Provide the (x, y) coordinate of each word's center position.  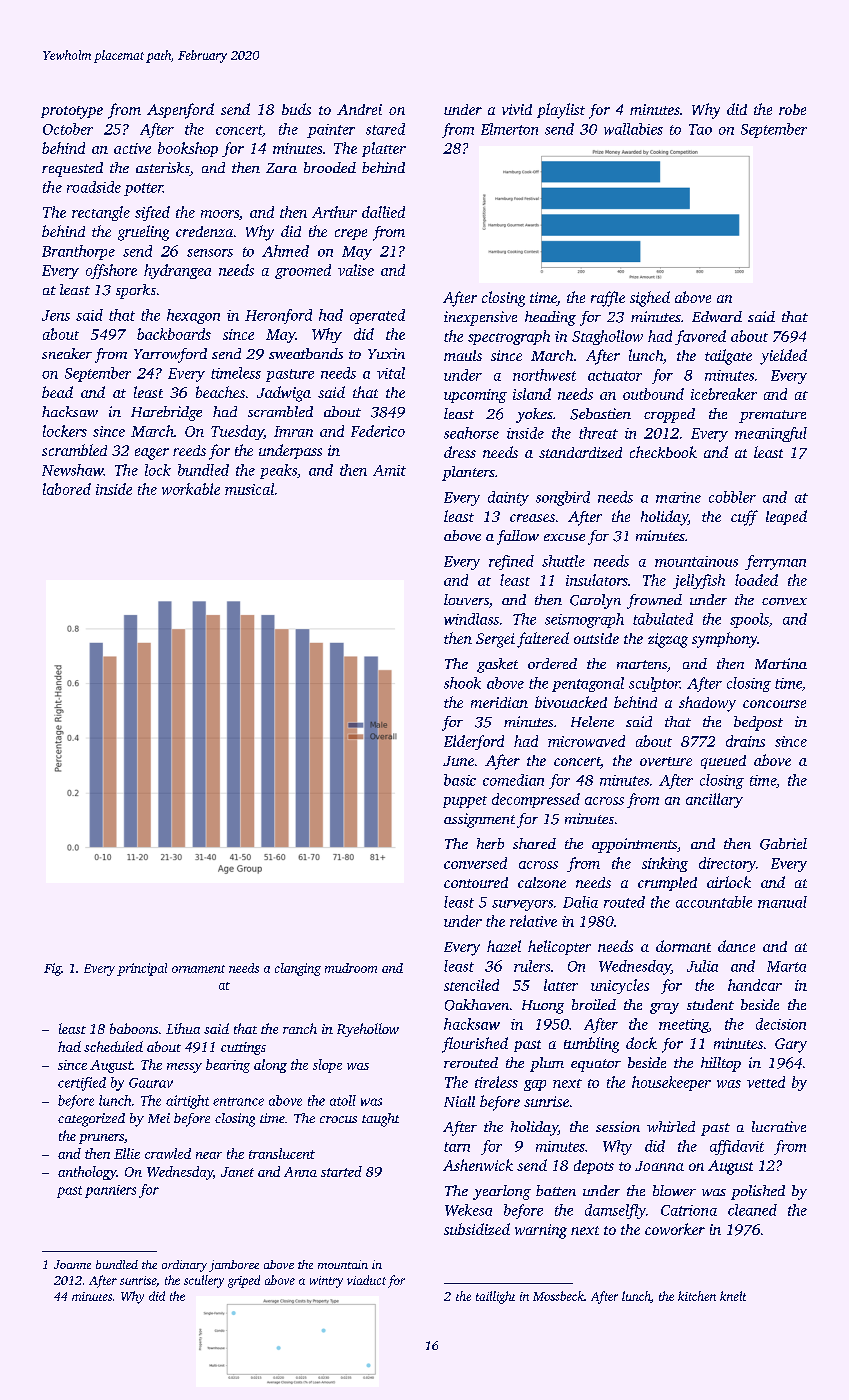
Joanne (72, 1264)
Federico (378, 431)
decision (781, 1024)
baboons (134, 1028)
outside (596, 638)
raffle (608, 299)
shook (462, 683)
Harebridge (166, 413)
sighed (650, 299)
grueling (143, 233)
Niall (459, 1101)
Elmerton (509, 129)
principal (142, 969)
